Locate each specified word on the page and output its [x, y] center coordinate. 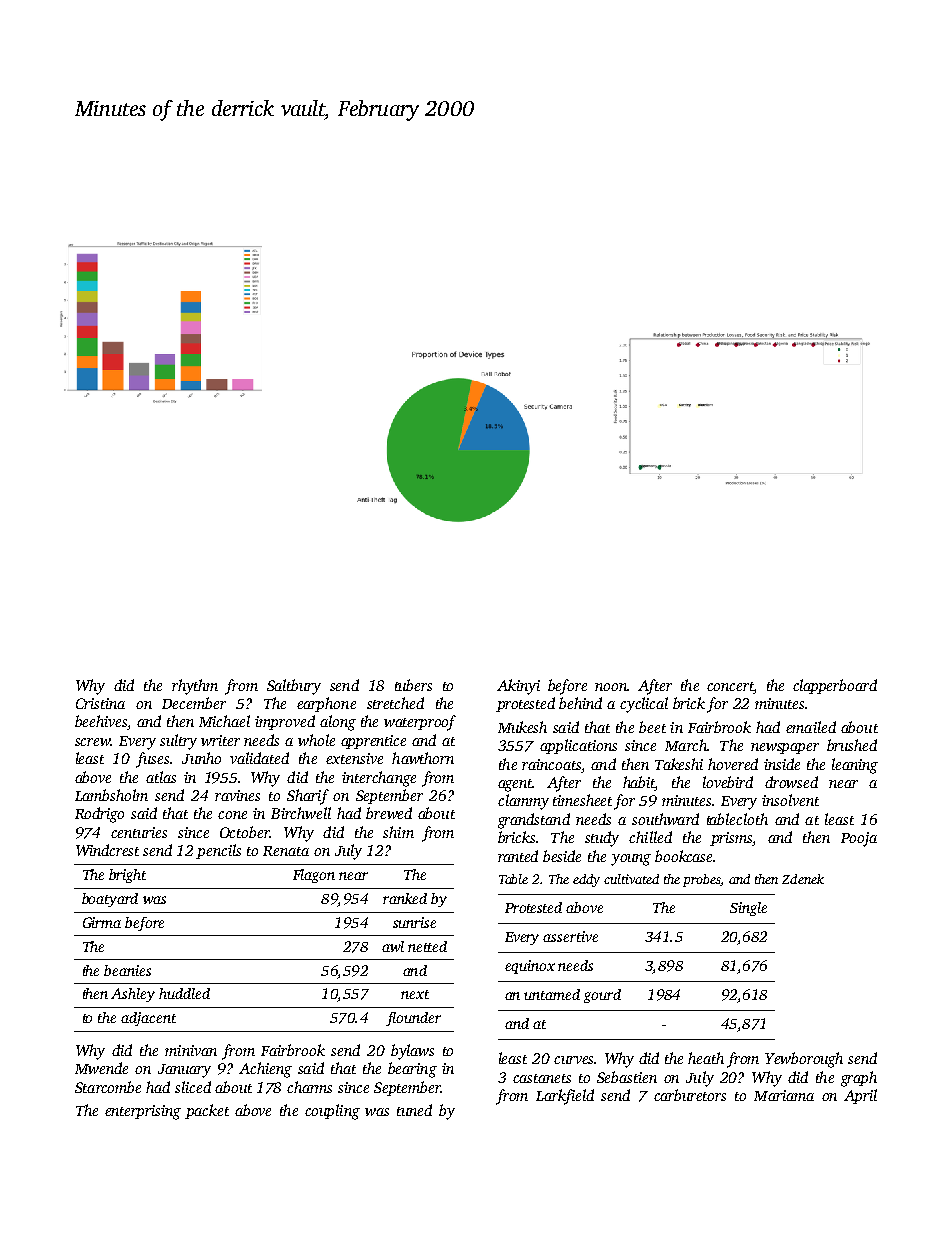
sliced [193, 1087]
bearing [412, 1070]
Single [748, 909]
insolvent [790, 800]
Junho [201, 758]
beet [652, 727]
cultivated [631, 879]
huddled [184, 993]
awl [393, 946]
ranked [405, 898]
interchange [379, 779]
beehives [101, 721]
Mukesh [522, 727]
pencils [218, 851]
